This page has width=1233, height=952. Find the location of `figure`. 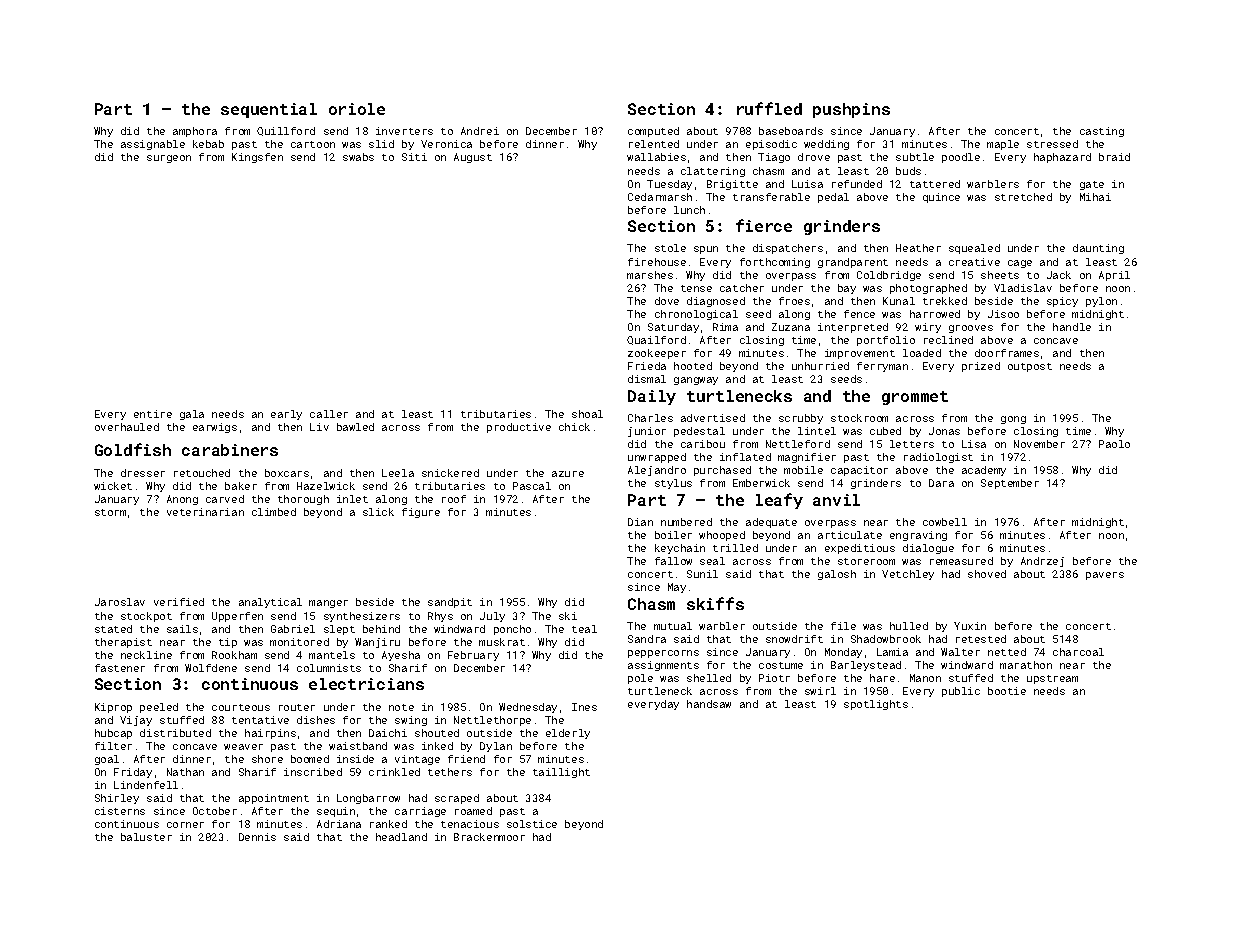

figure is located at coordinates (421, 513).
